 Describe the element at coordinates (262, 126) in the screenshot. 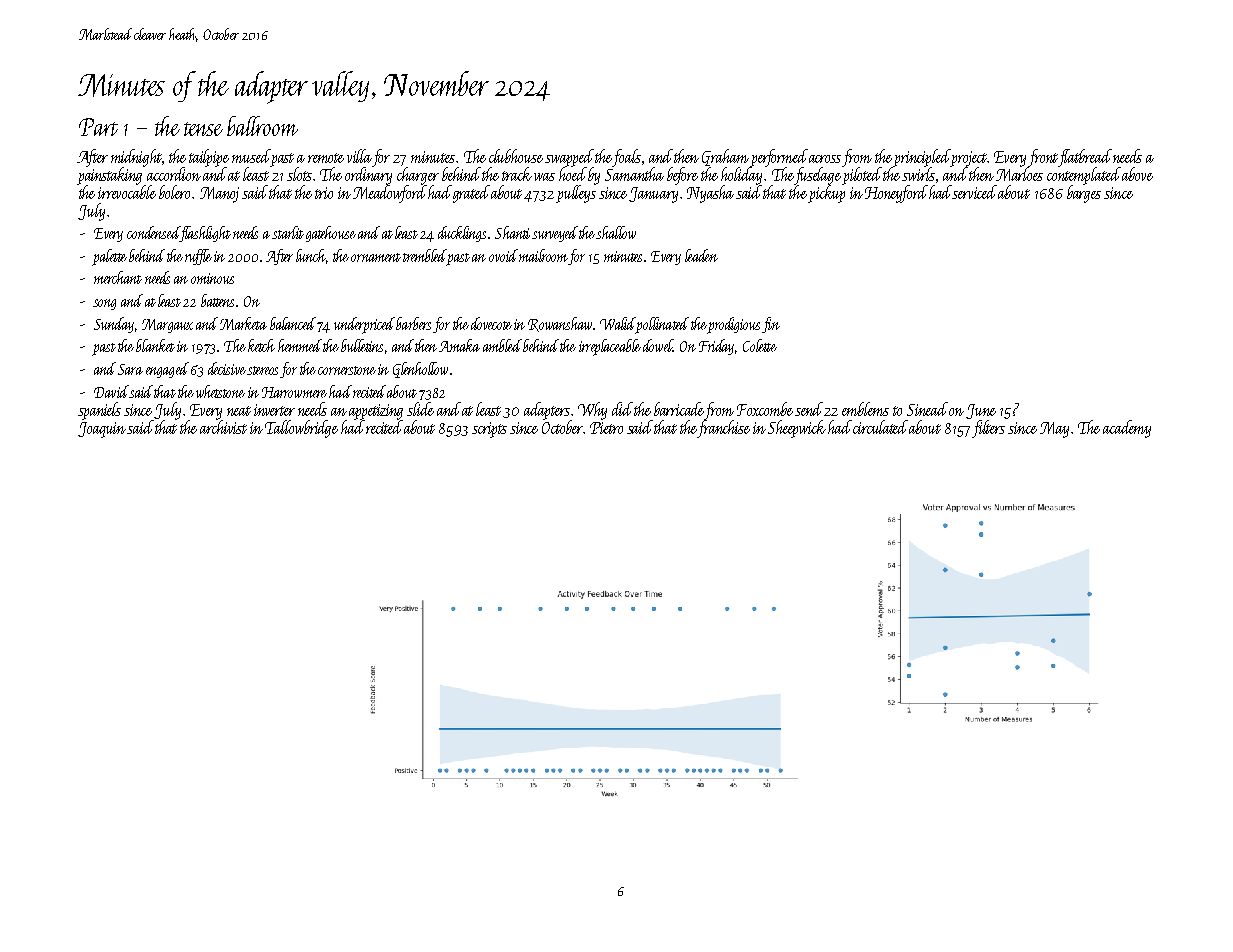

I see `ballroom` at that location.
